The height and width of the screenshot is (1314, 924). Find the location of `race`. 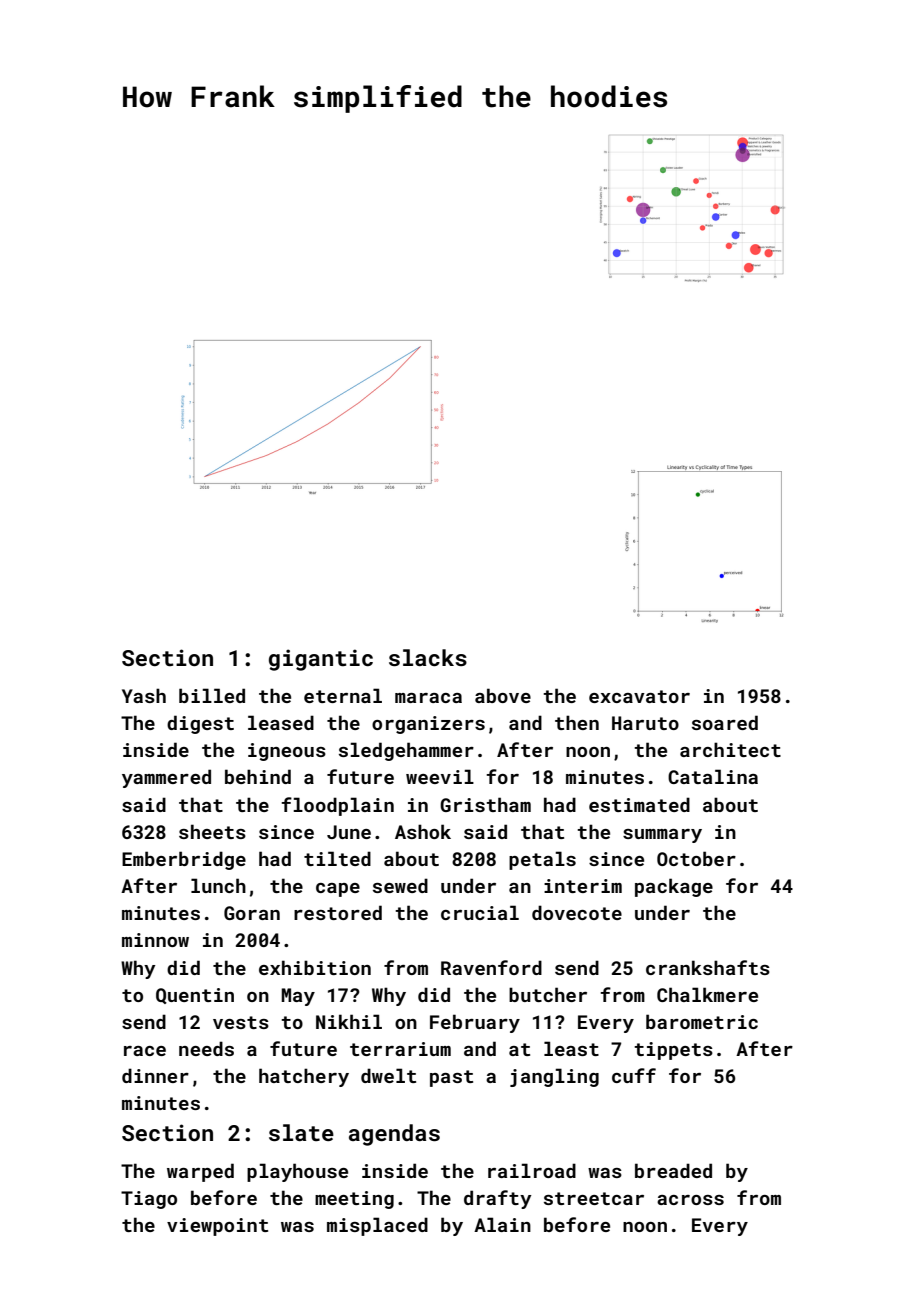

race is located at coordinates (145, 1051).
